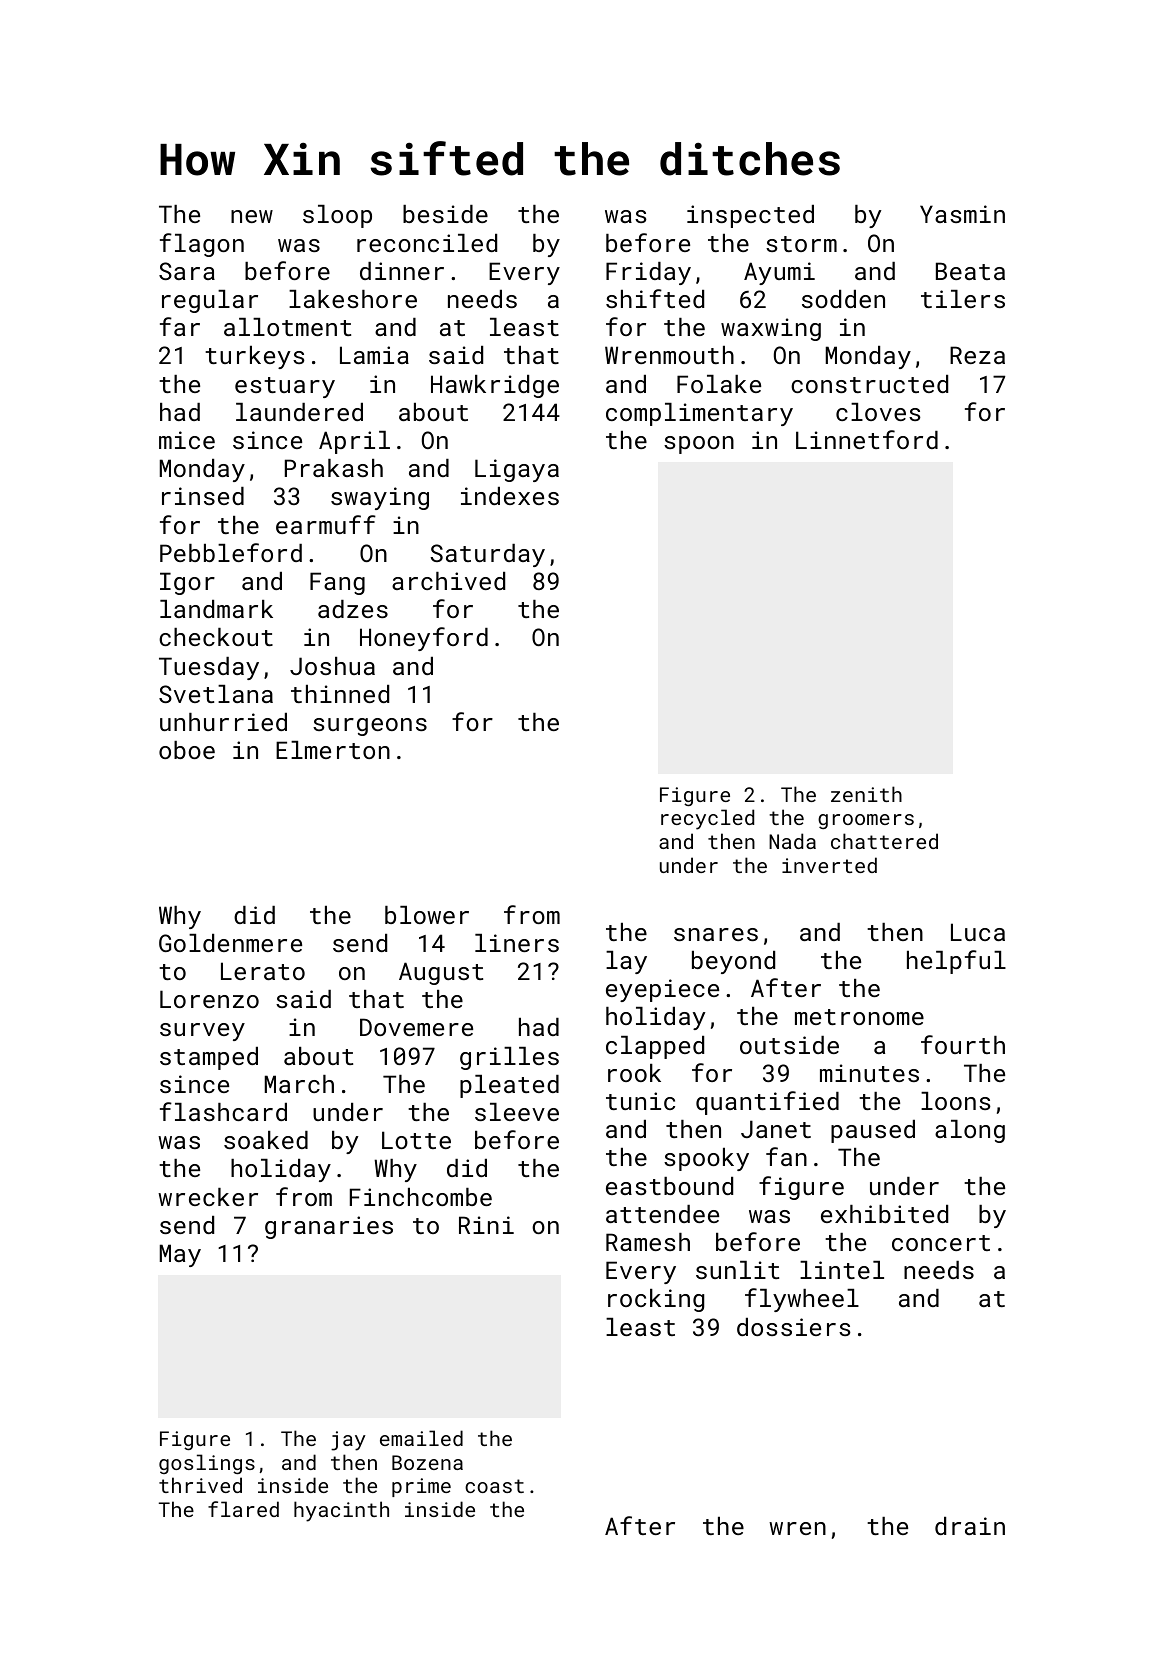 The width and height of the page is (1165, 1654). I want to click on indexes, so click(510, 496).
